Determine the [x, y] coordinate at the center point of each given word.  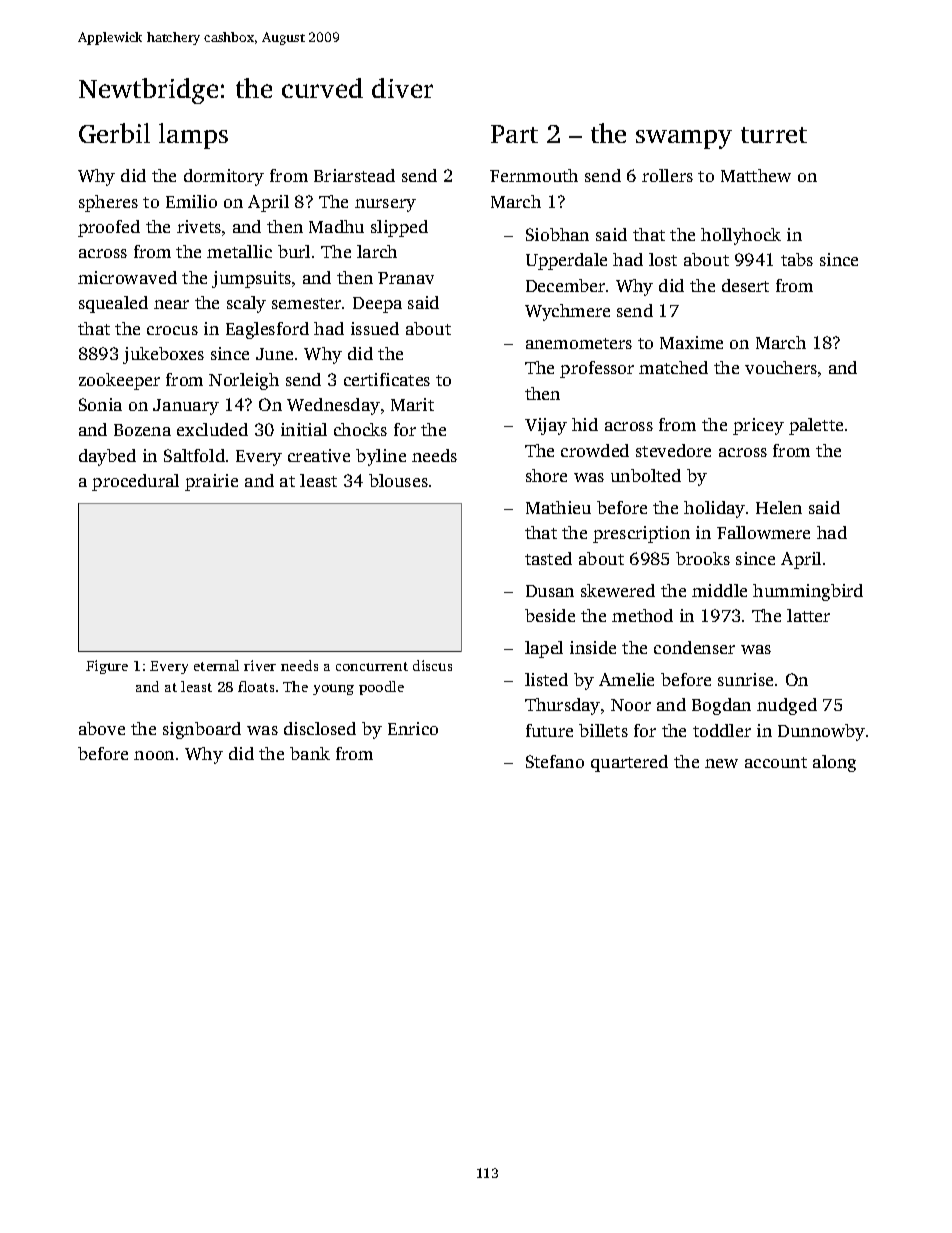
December [565, 285]
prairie [211, 482]
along [834, 763]
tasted [548, 558]
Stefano [555, 761]
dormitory [224, 177]
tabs [797, 259]
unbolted [646, 475]
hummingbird [808, 592]
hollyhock [741, 236]
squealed [113, 304]
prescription [641, 534]
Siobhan [557, 234]
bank [310, 753]
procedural [135, 482]
